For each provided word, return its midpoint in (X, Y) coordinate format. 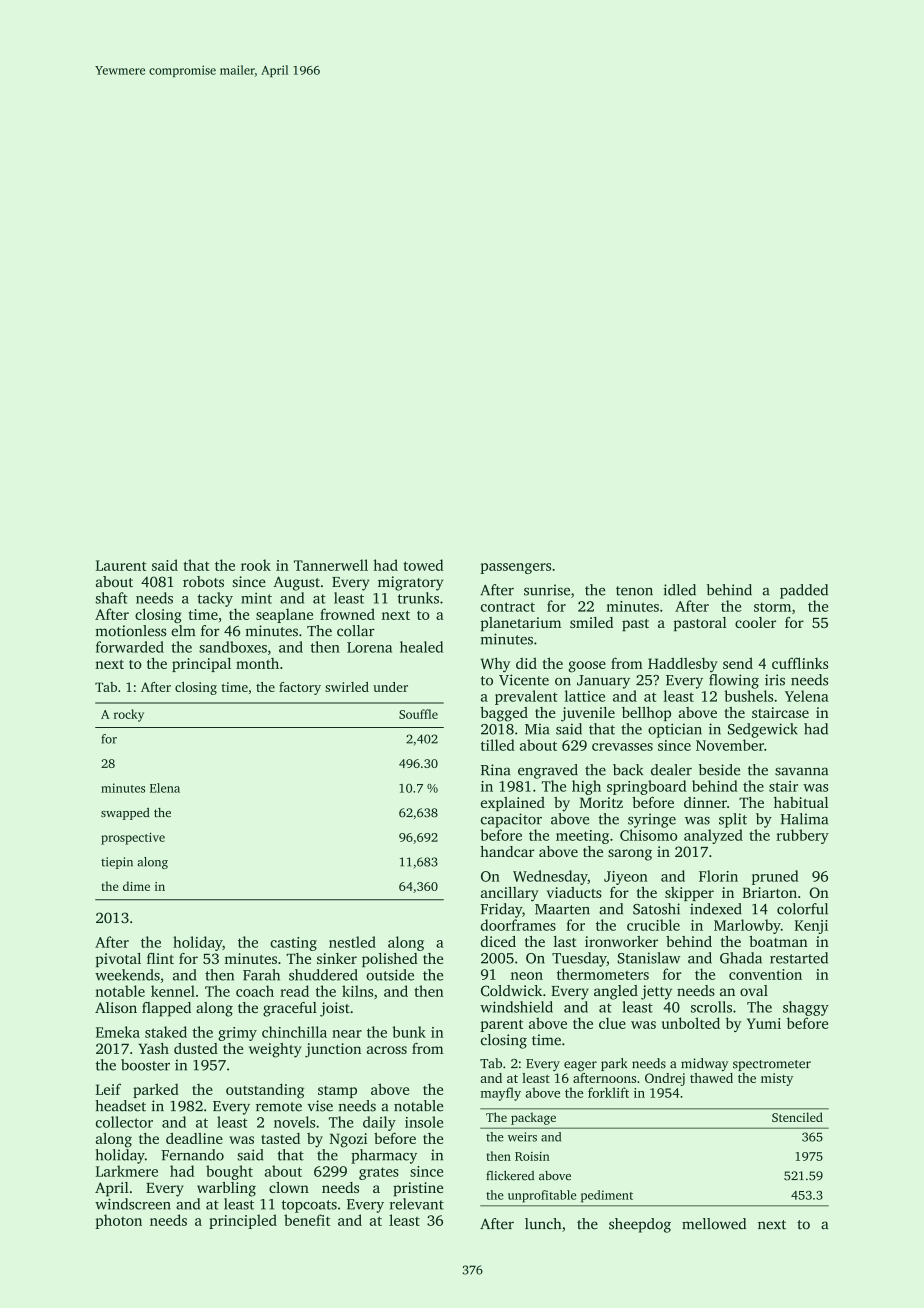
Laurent (121, 565)
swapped (125, 814)
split (733, 820)
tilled (498, 745)
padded (804, 591)
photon (118, 1221)
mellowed (714, 1224)
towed (423, 565)
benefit (307, 1220)
